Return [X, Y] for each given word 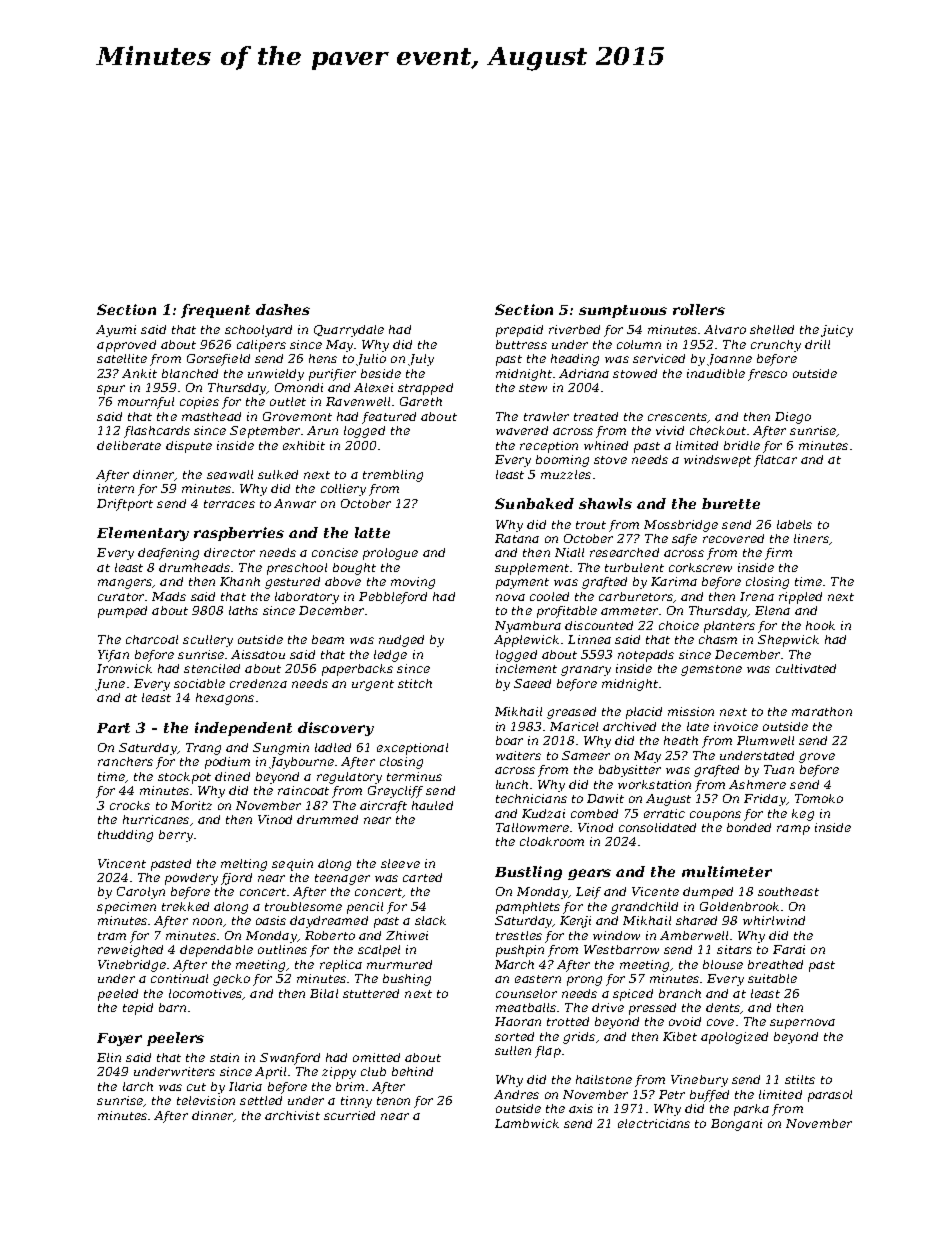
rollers [699, 309]
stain [224, 1057]
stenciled [212, 668]
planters [729, 627]
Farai [789, 949]
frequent [215, 311]
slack [430, 920]
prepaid [519, 331]
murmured [399, 964]
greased [571, 713]
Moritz [191, 805]
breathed [775, 964]
